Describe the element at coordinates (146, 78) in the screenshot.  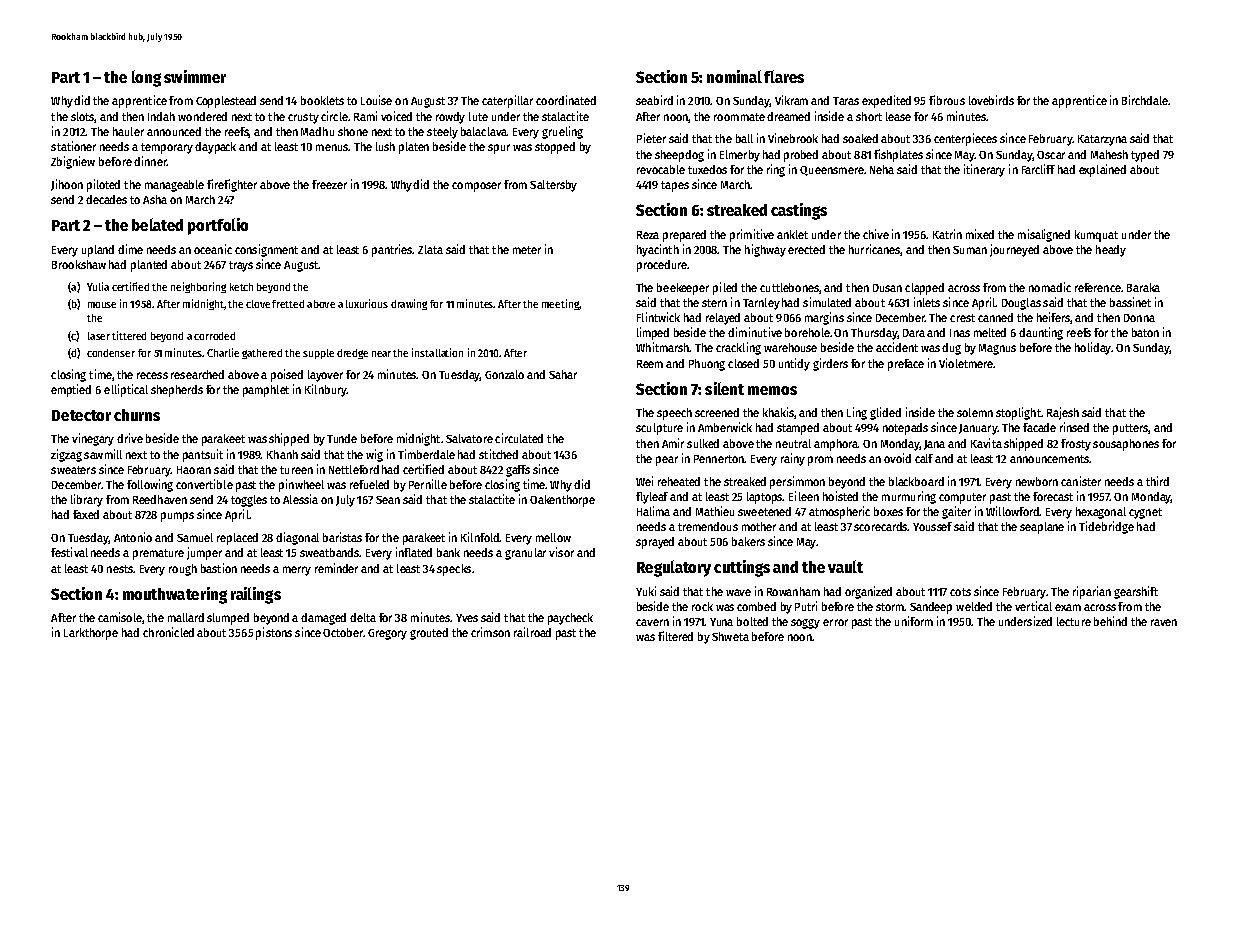
I see `long` at that location.
